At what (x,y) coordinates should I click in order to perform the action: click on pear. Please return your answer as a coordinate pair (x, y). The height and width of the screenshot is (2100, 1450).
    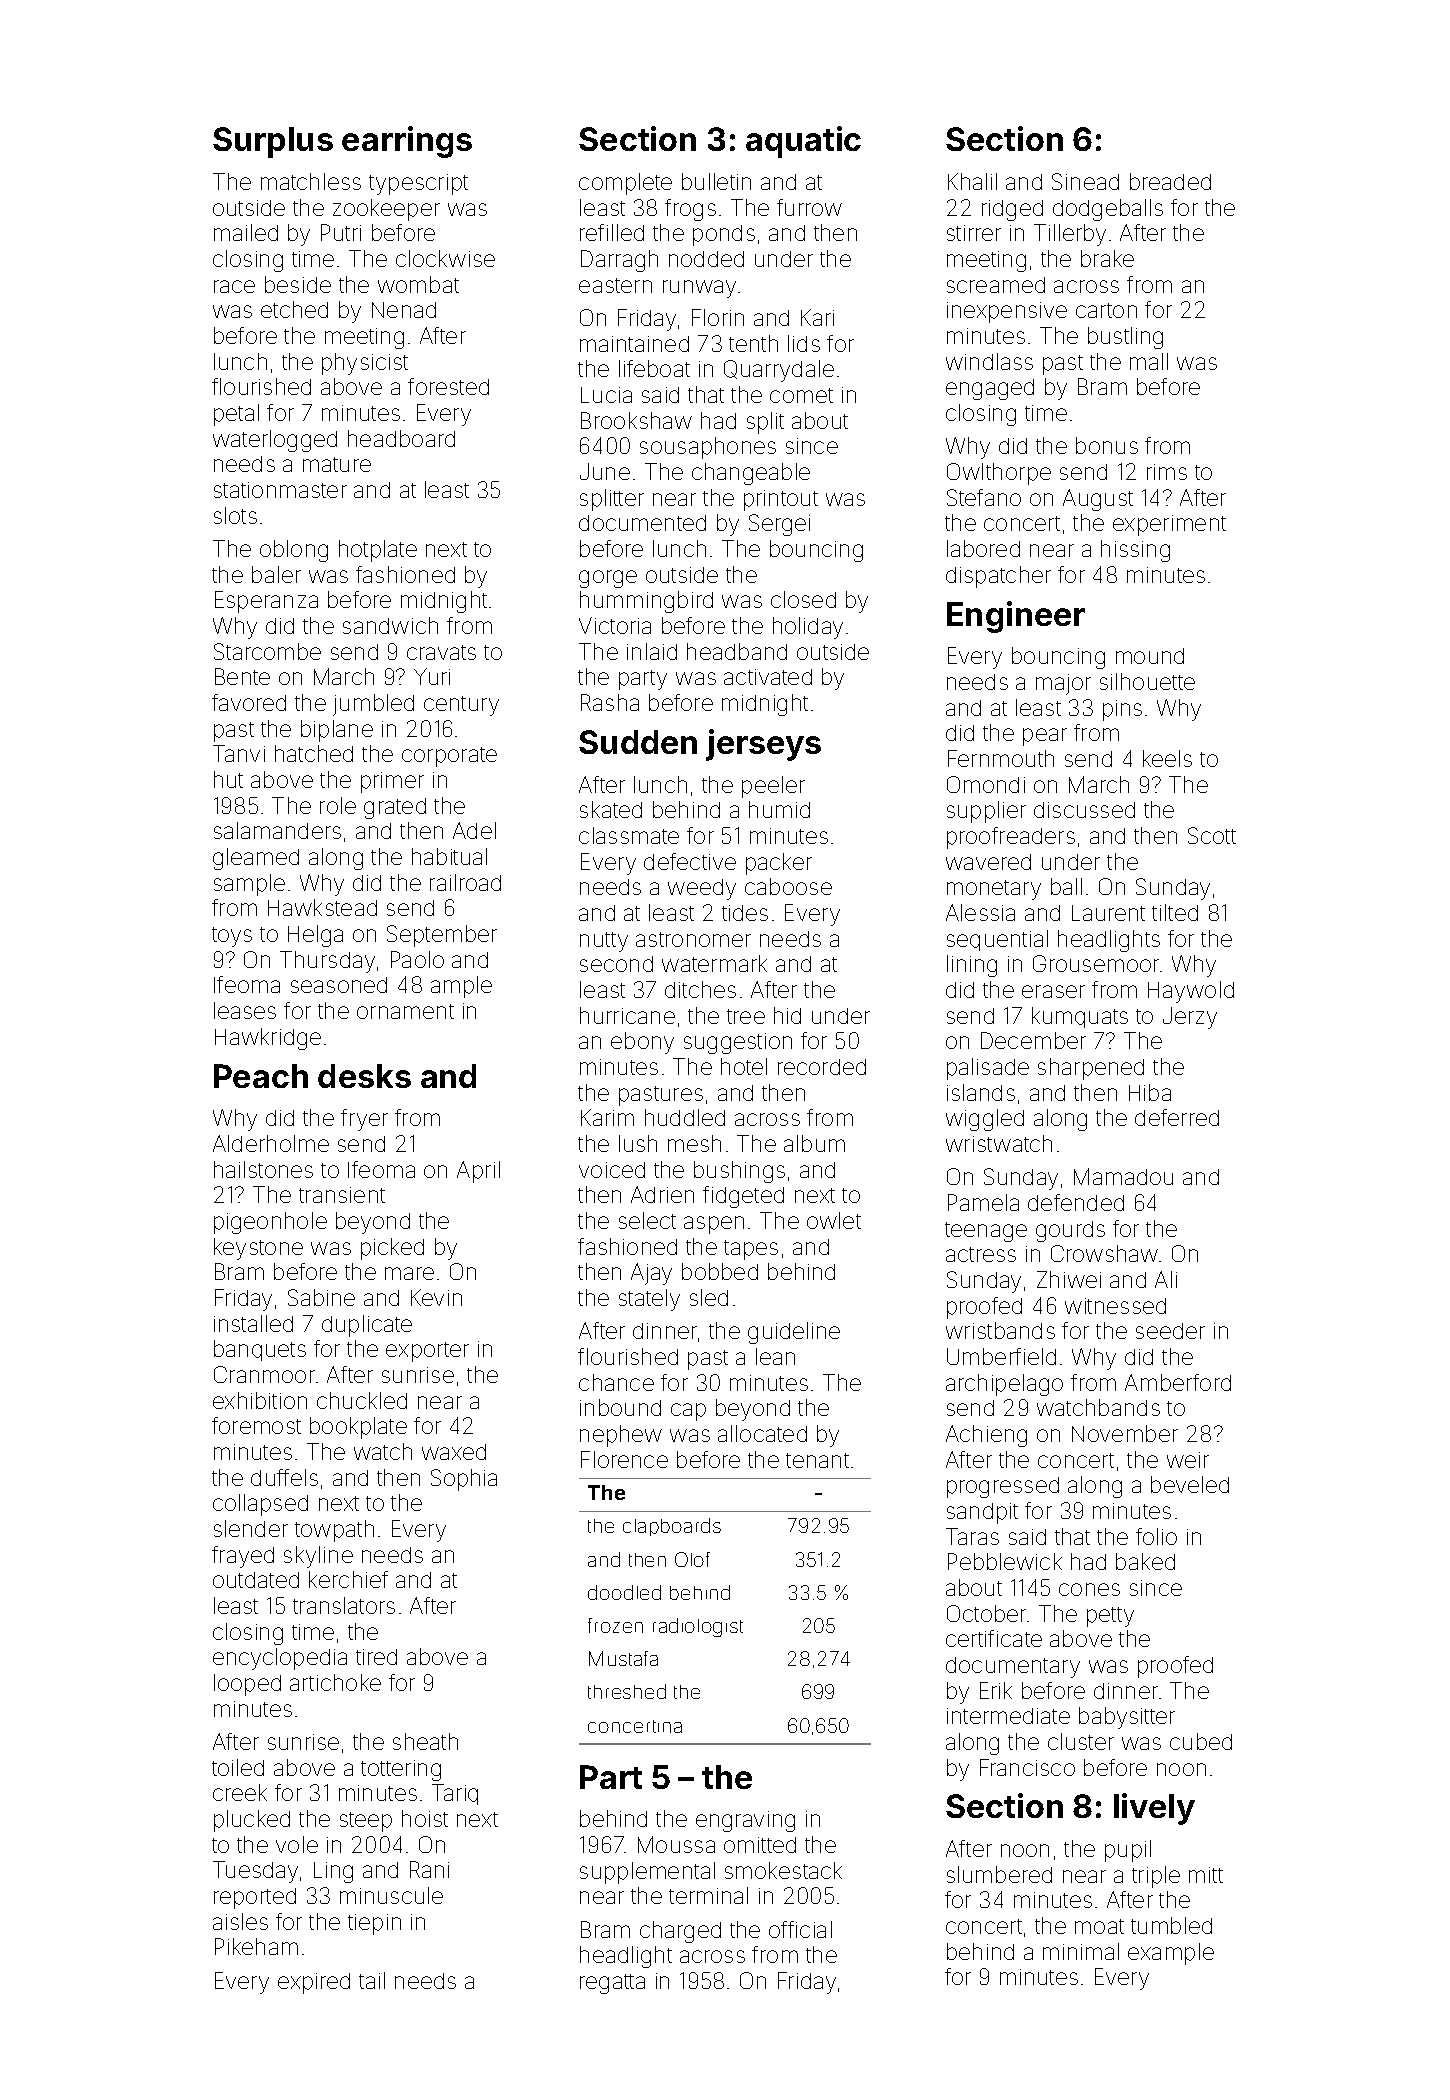
    Looking at the image, I should click on (1045, 737).
